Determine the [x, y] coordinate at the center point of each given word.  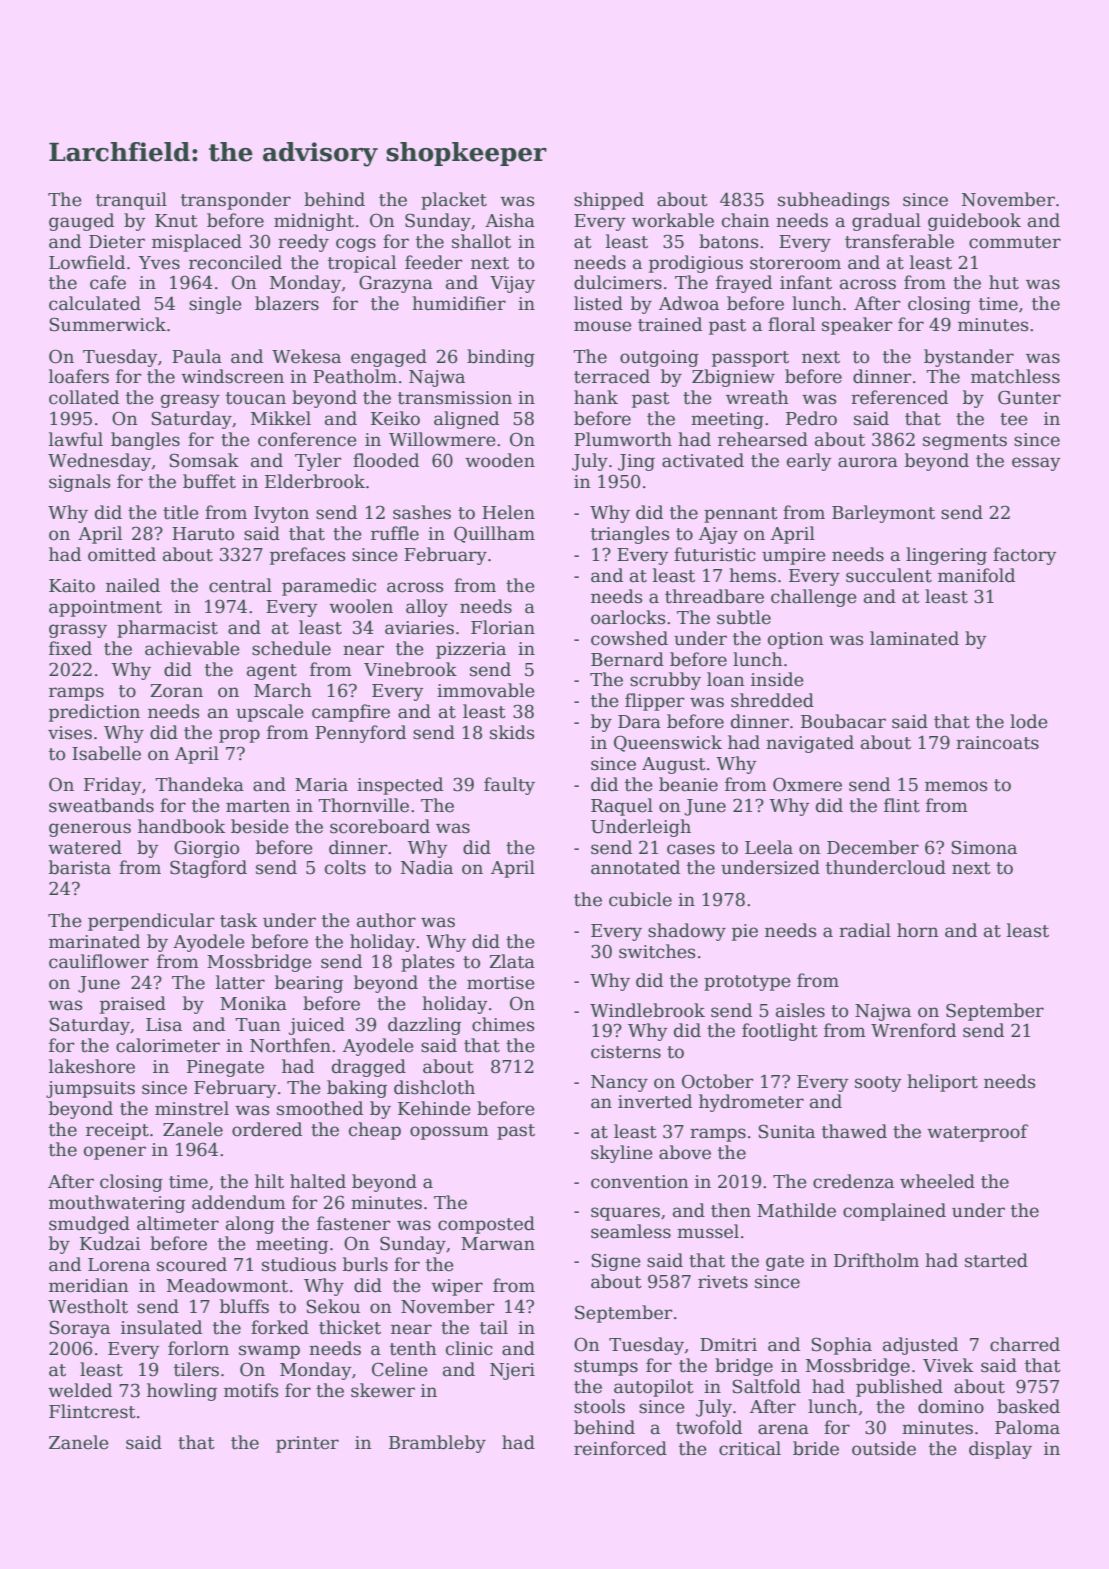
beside [260, 826]
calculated [95, 303]
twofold [709, 1427]
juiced [317, 1026]
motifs [251, 1390]
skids [512, 732]
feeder [433, 262]
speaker [857, 326]
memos [956, 786]
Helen [508, 512]
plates [428, 963]
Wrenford [913, 1030]
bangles [145, 441]
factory [1025, 556]
